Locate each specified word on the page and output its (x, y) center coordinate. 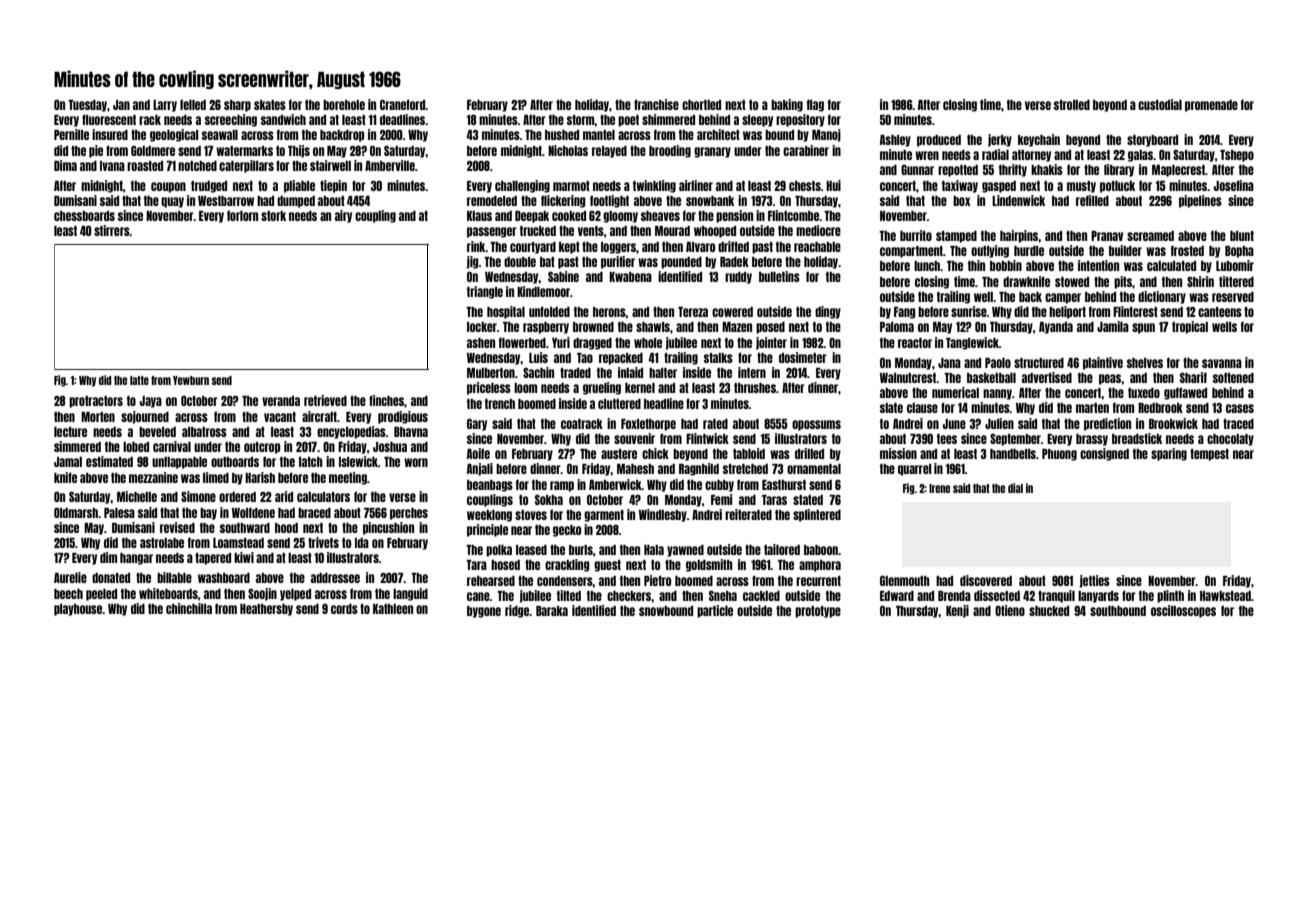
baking (787, 105)
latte (139, 380)
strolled (1072, 105)
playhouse (78, 610)
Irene (939, 488)
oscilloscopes (1183, 611)
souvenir (634, 438)
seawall (220, 135)
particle (715, 611)
